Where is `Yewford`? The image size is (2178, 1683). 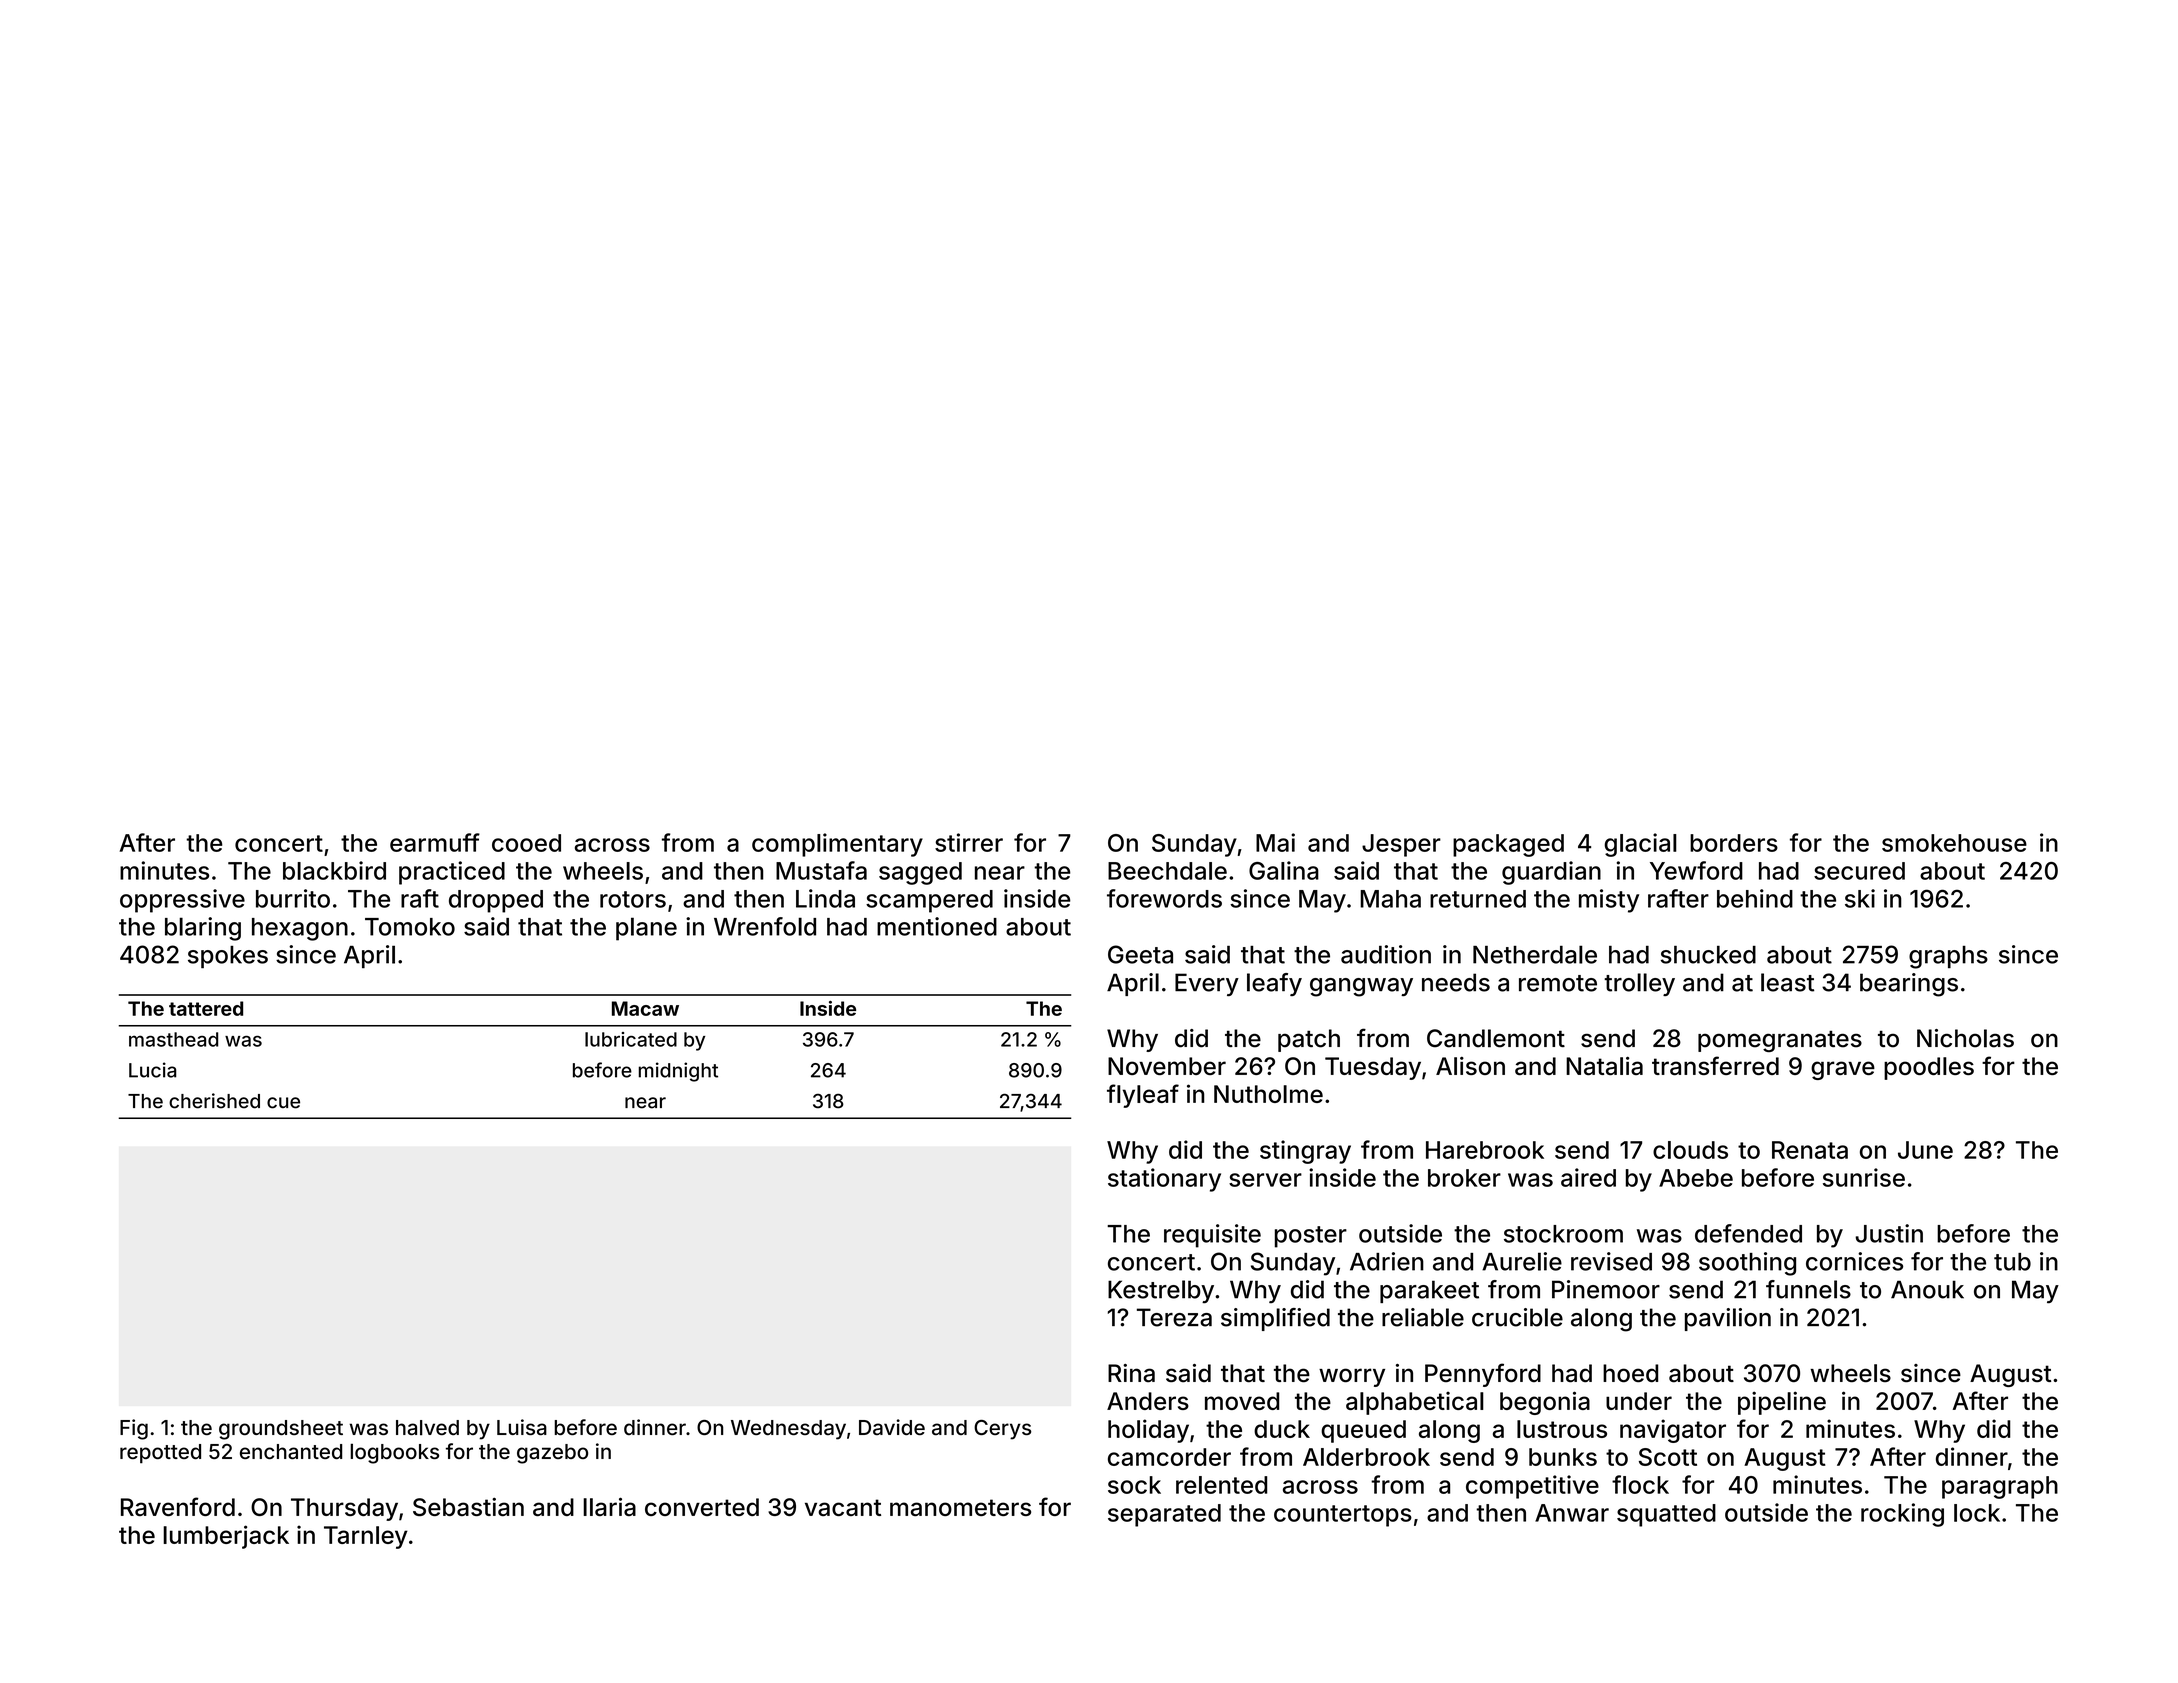
Yewford is located at coordinates (1696, 870).
